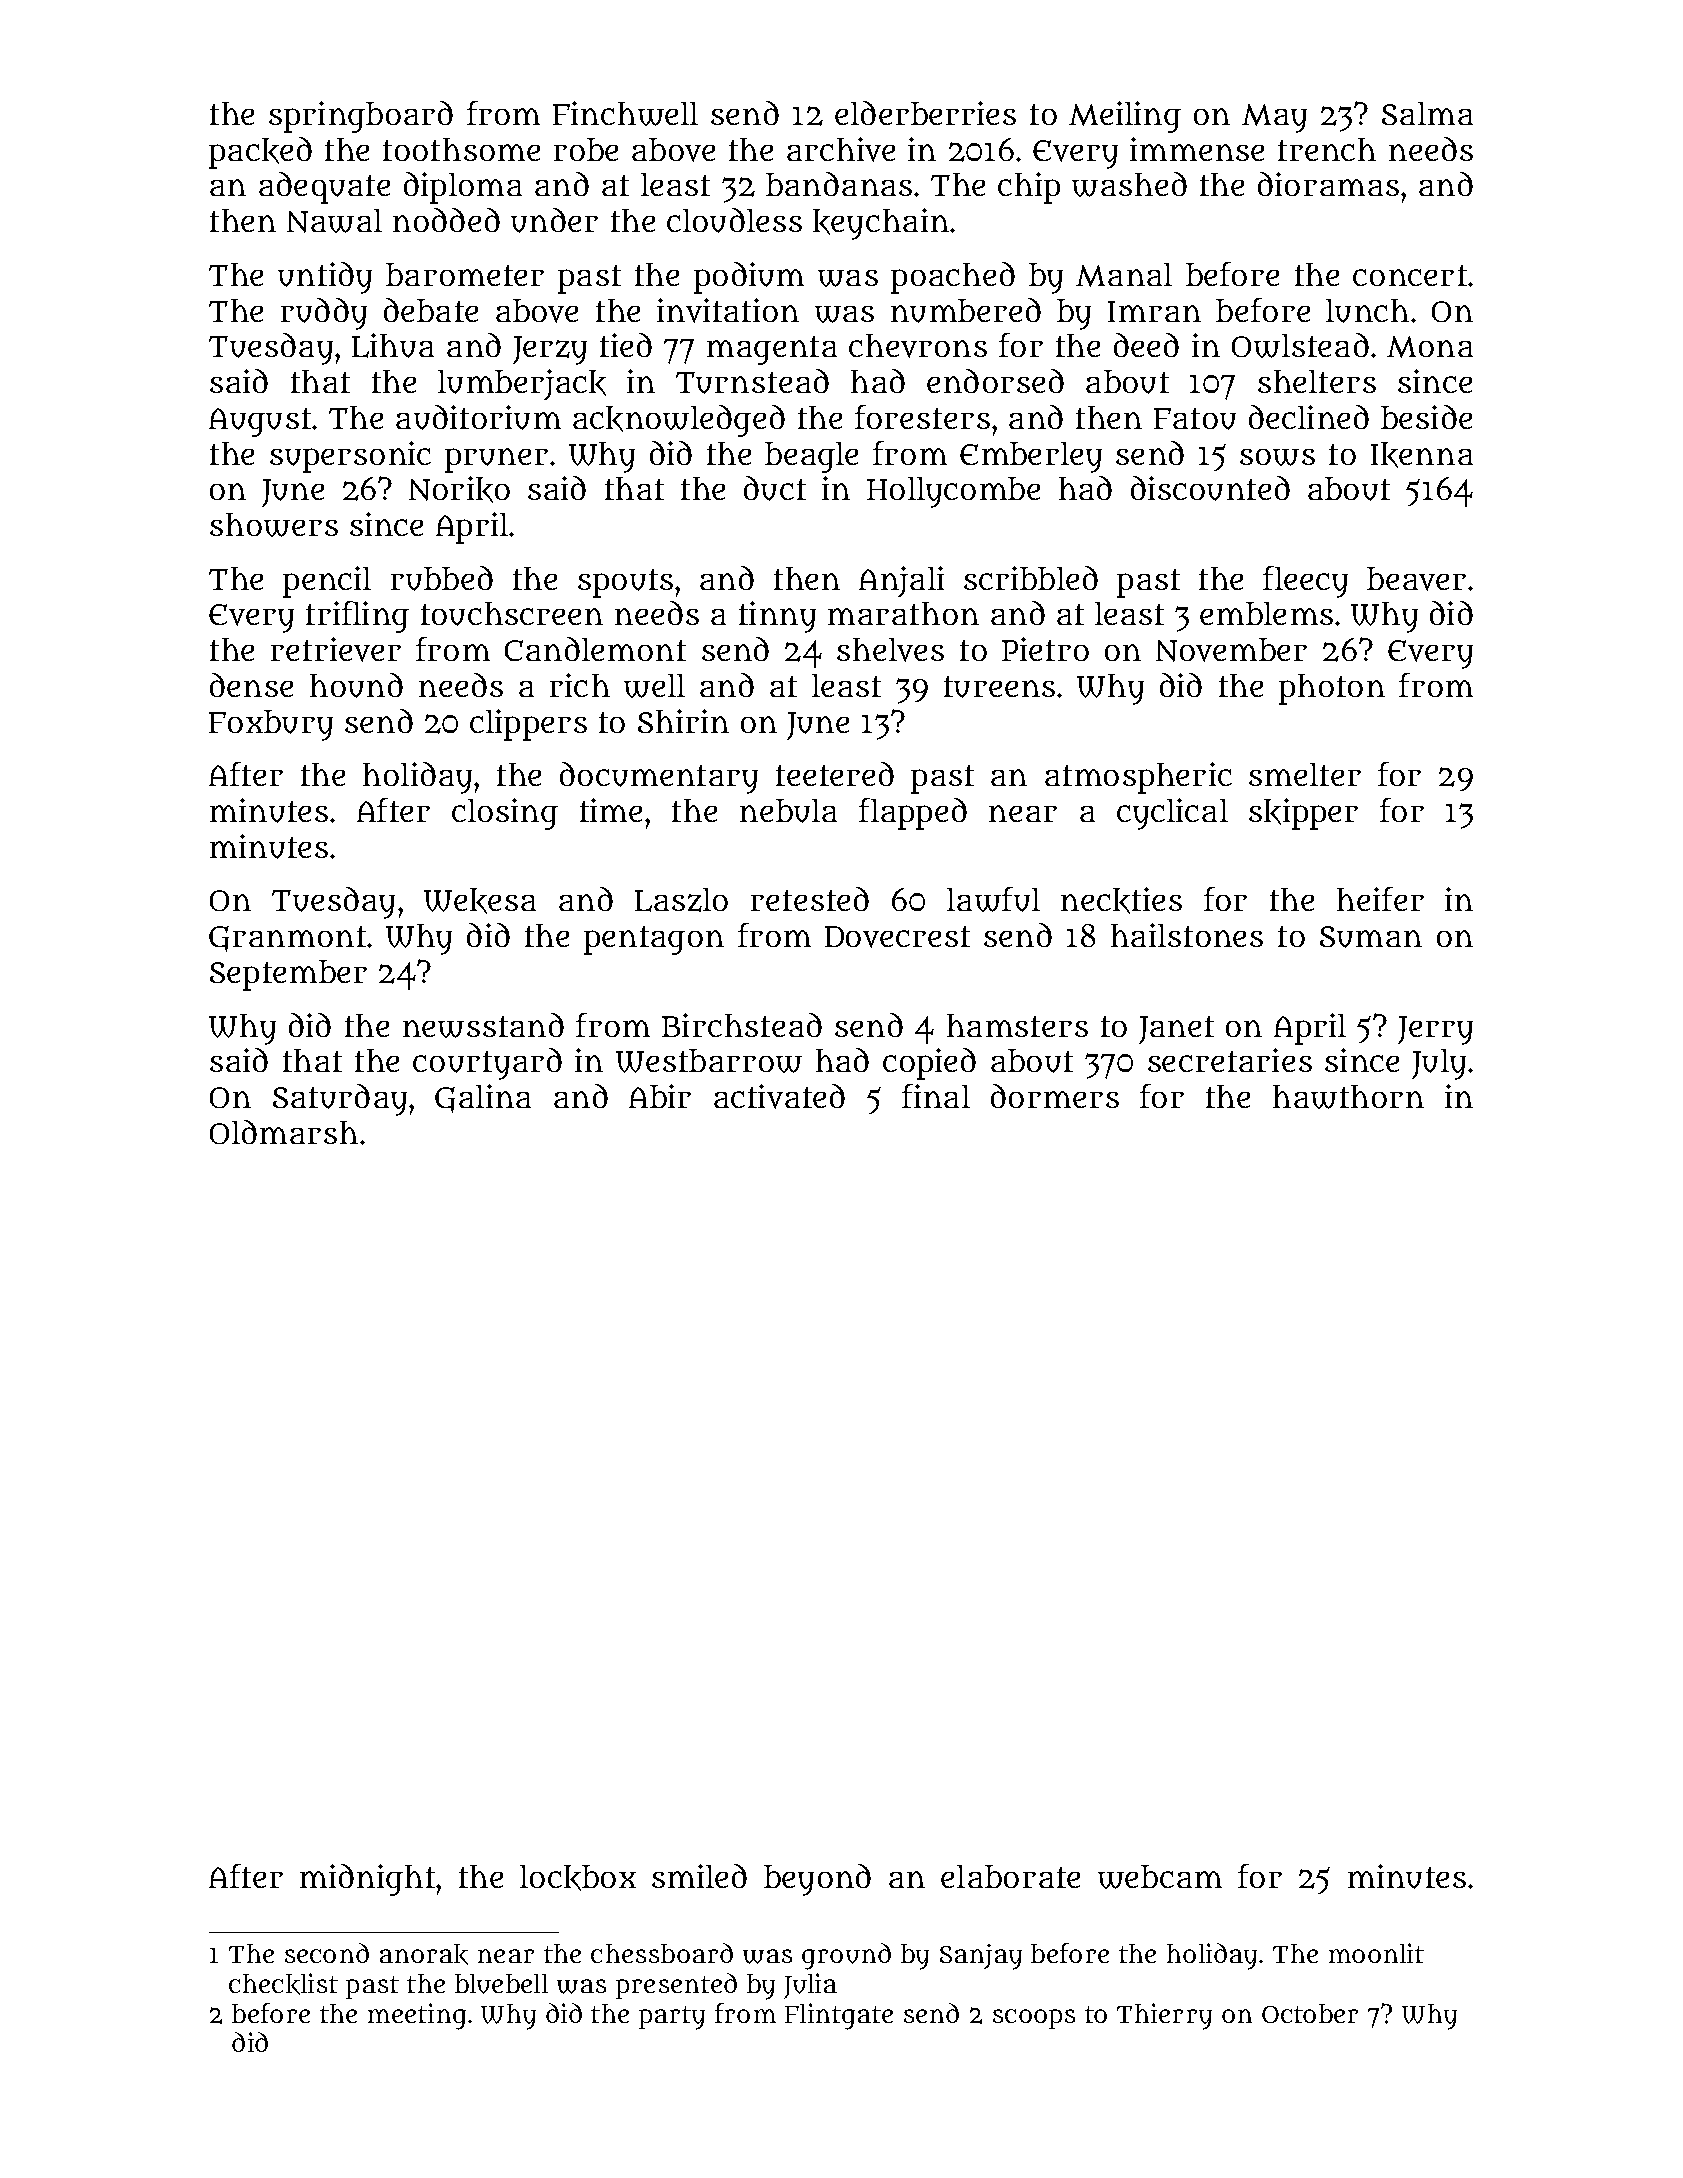 The width and height of the screenshot is (1683, 2178). I want to click on heifer, so click(1380, 899).
